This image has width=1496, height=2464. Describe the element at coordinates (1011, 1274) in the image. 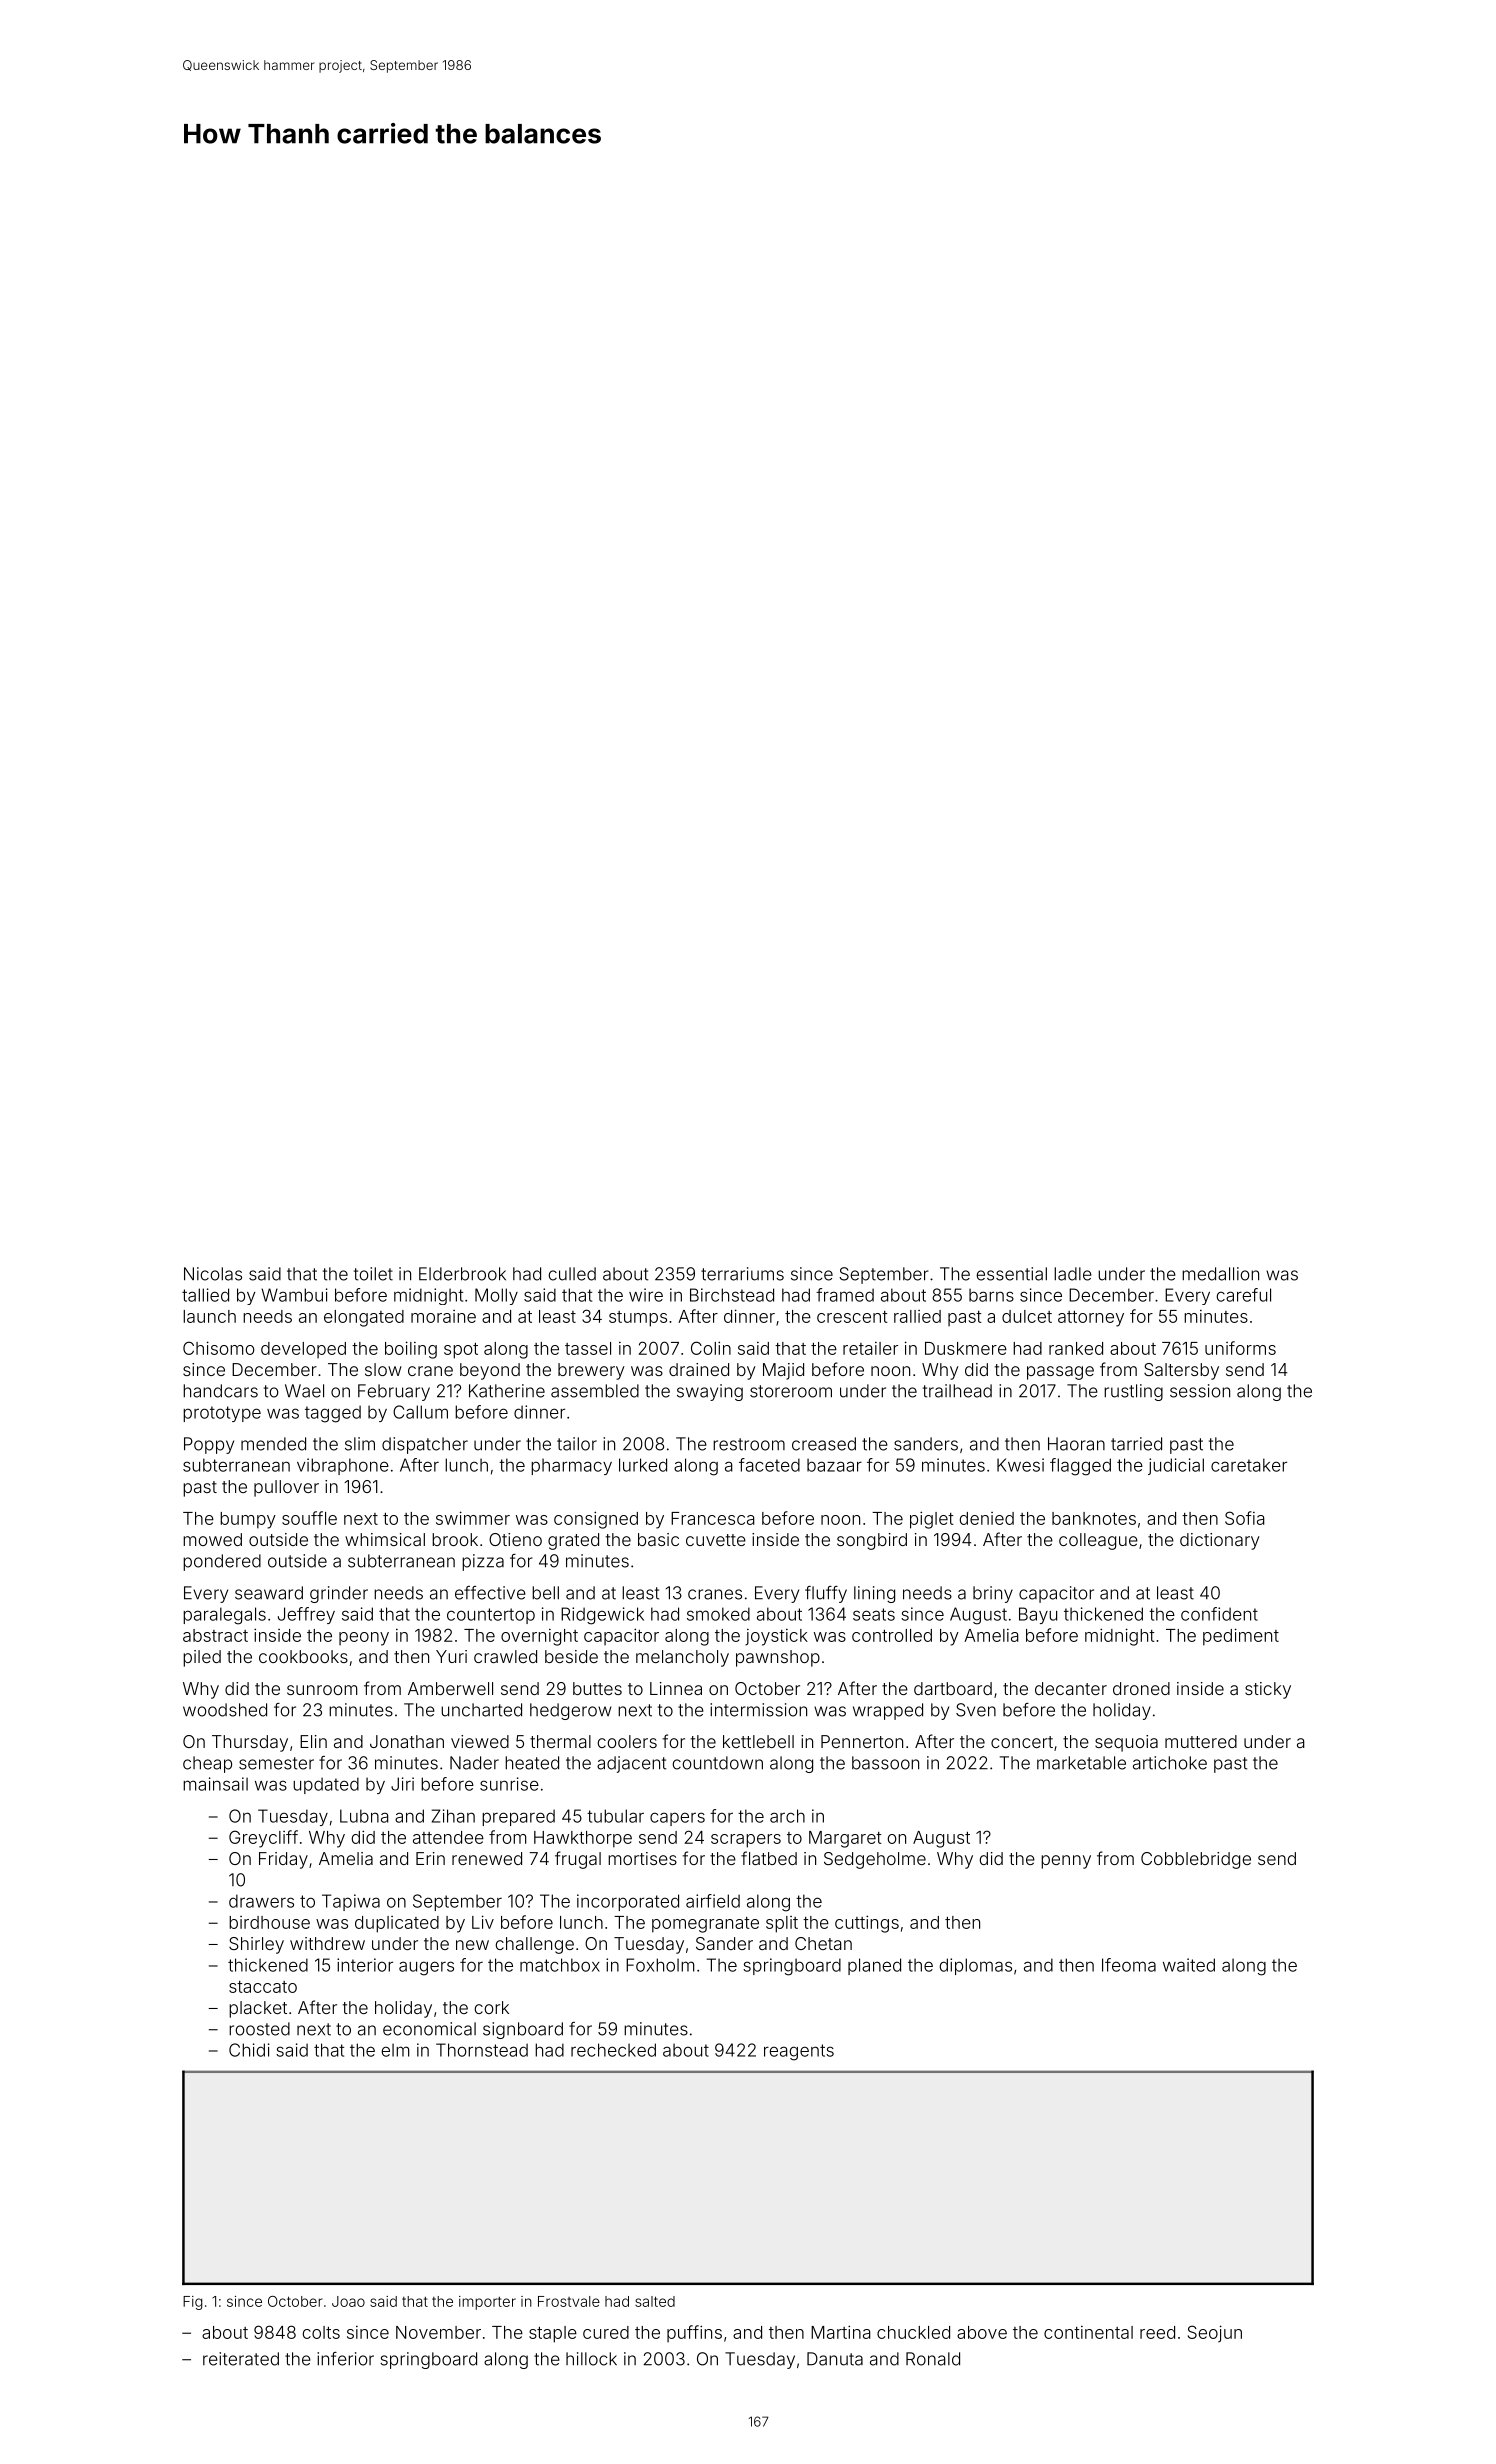

I see `essential` at that location.
